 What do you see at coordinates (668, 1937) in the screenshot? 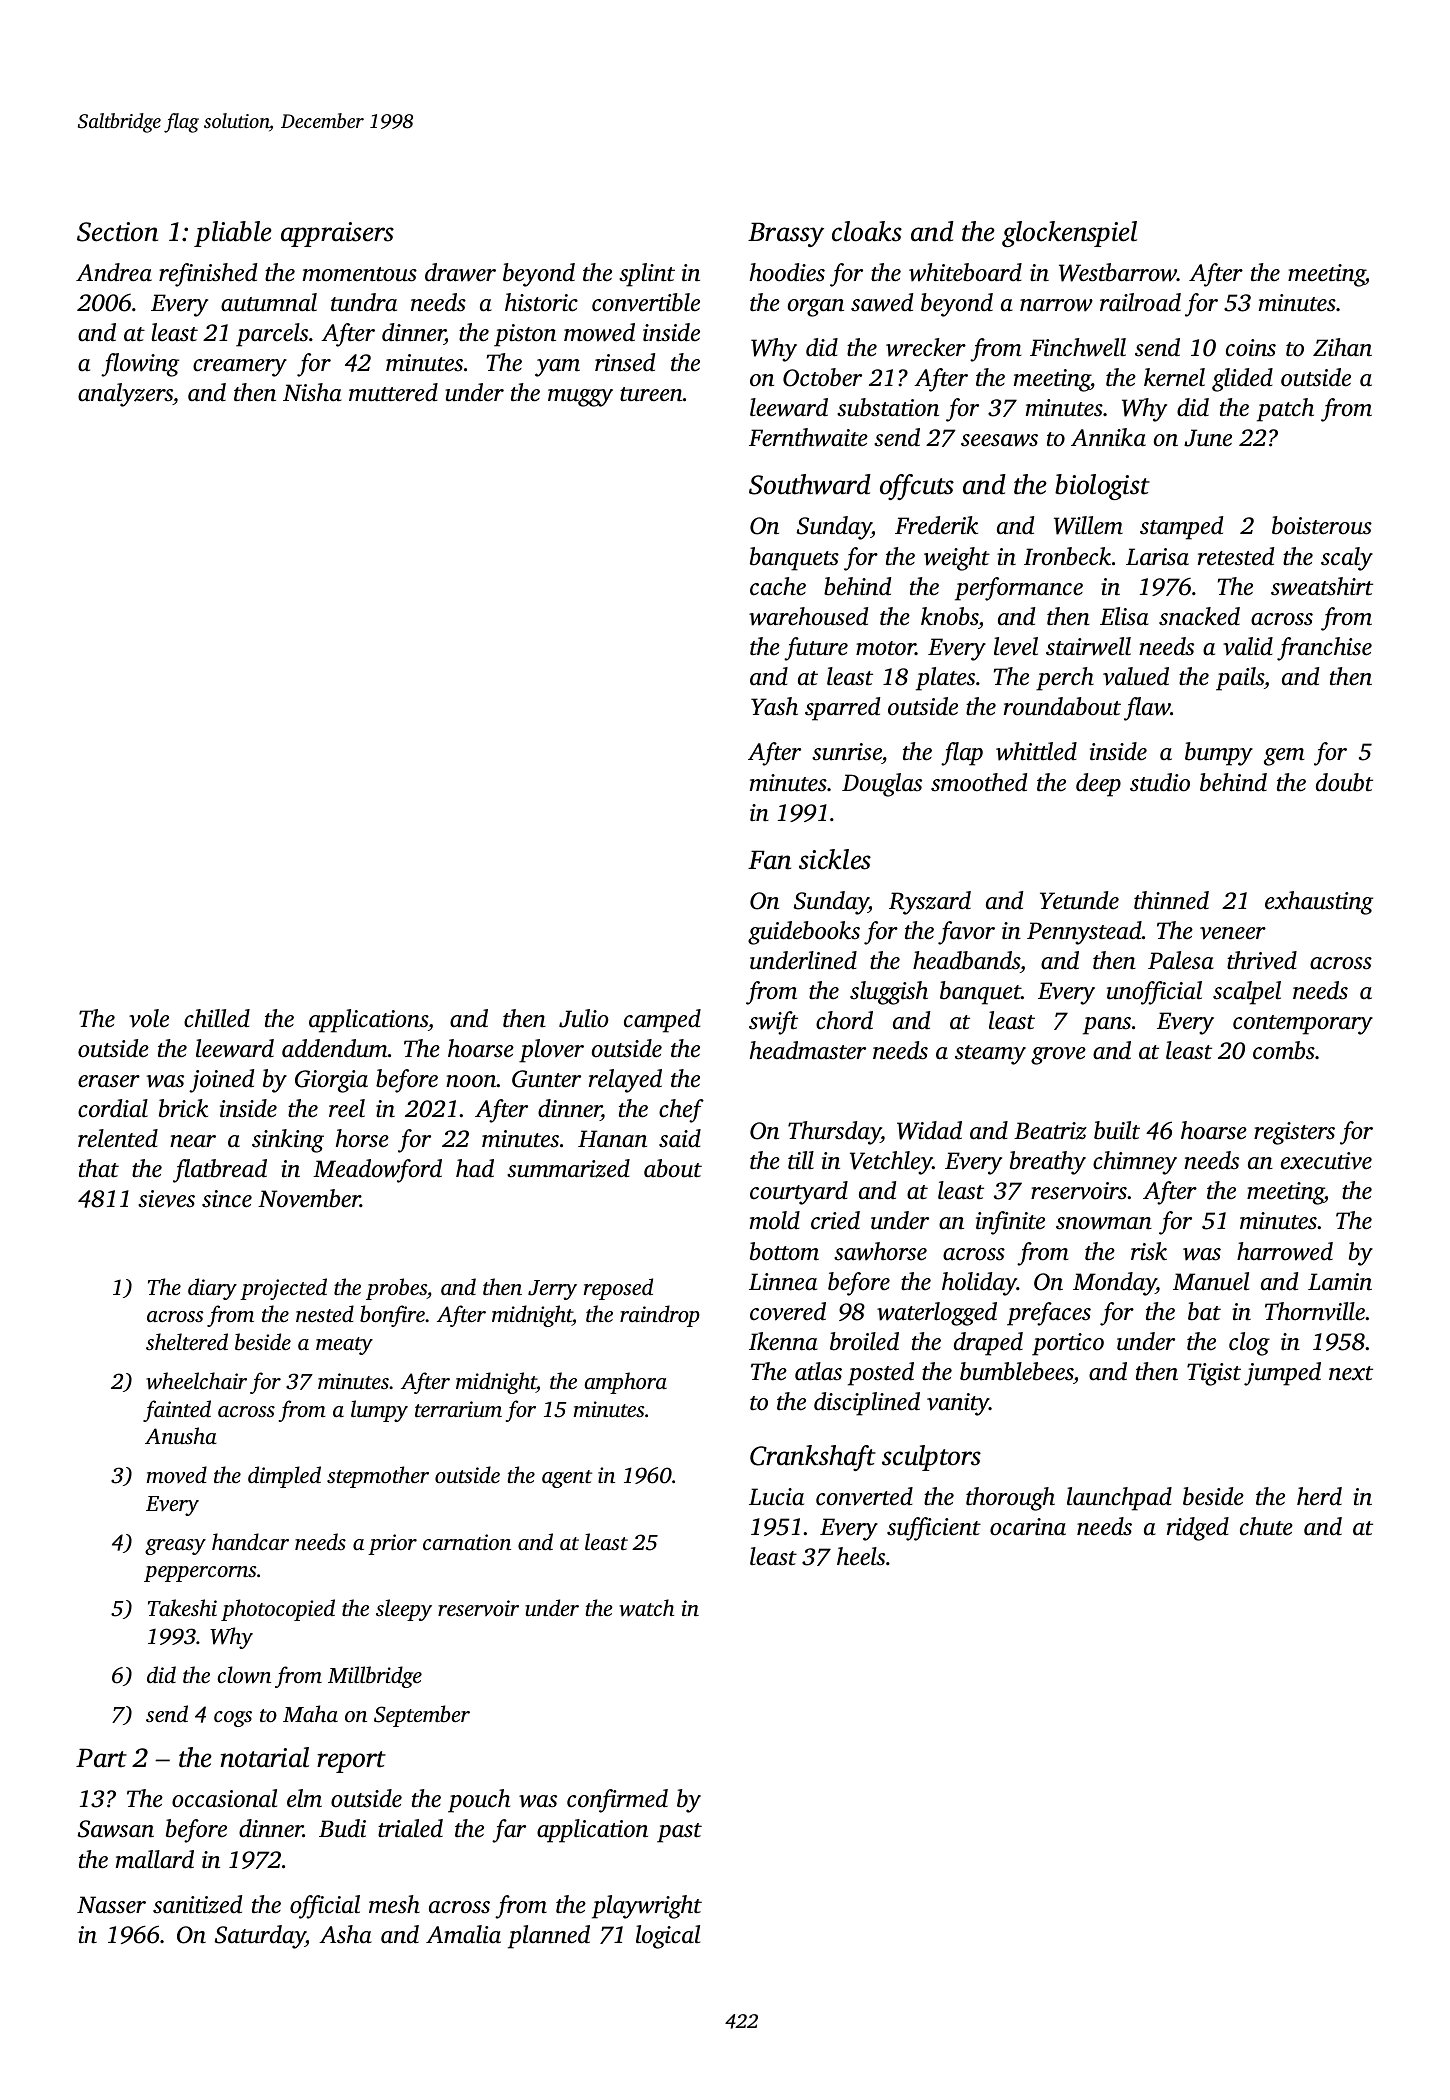
I see `logical` at bounding box center [668, 1937].
